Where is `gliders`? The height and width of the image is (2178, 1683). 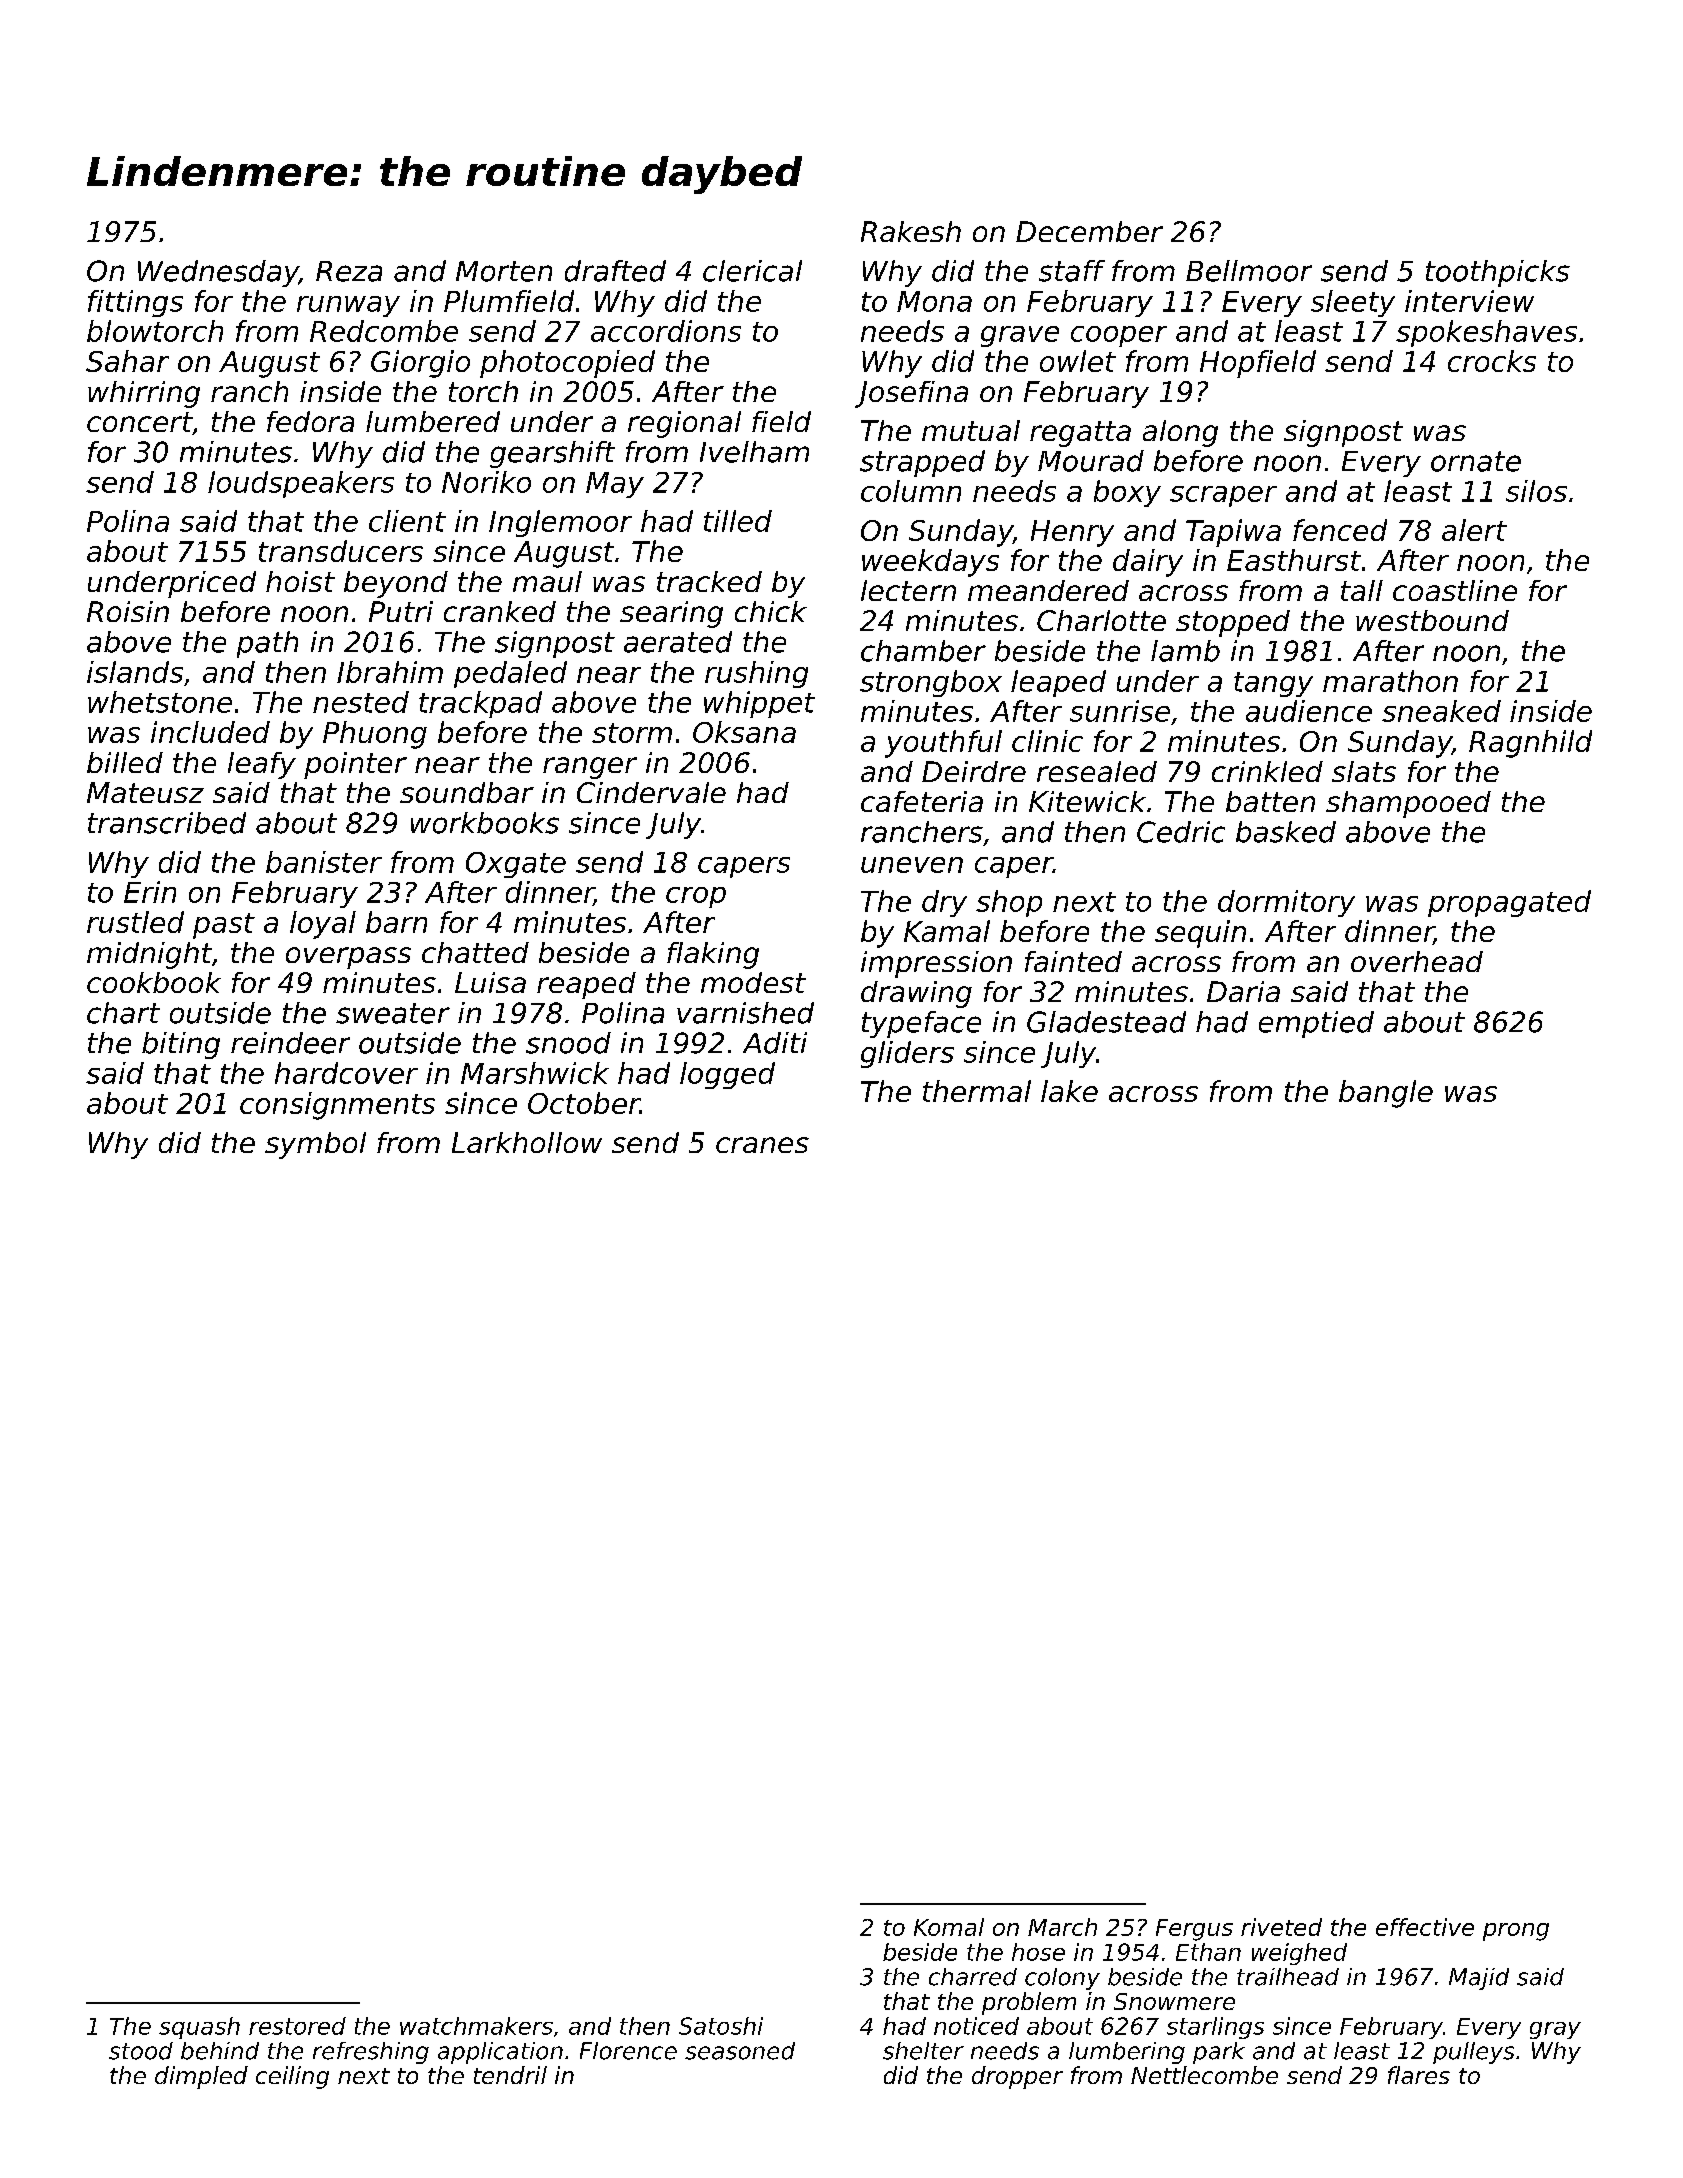 gliders is located at coordinates (907, 1054).
